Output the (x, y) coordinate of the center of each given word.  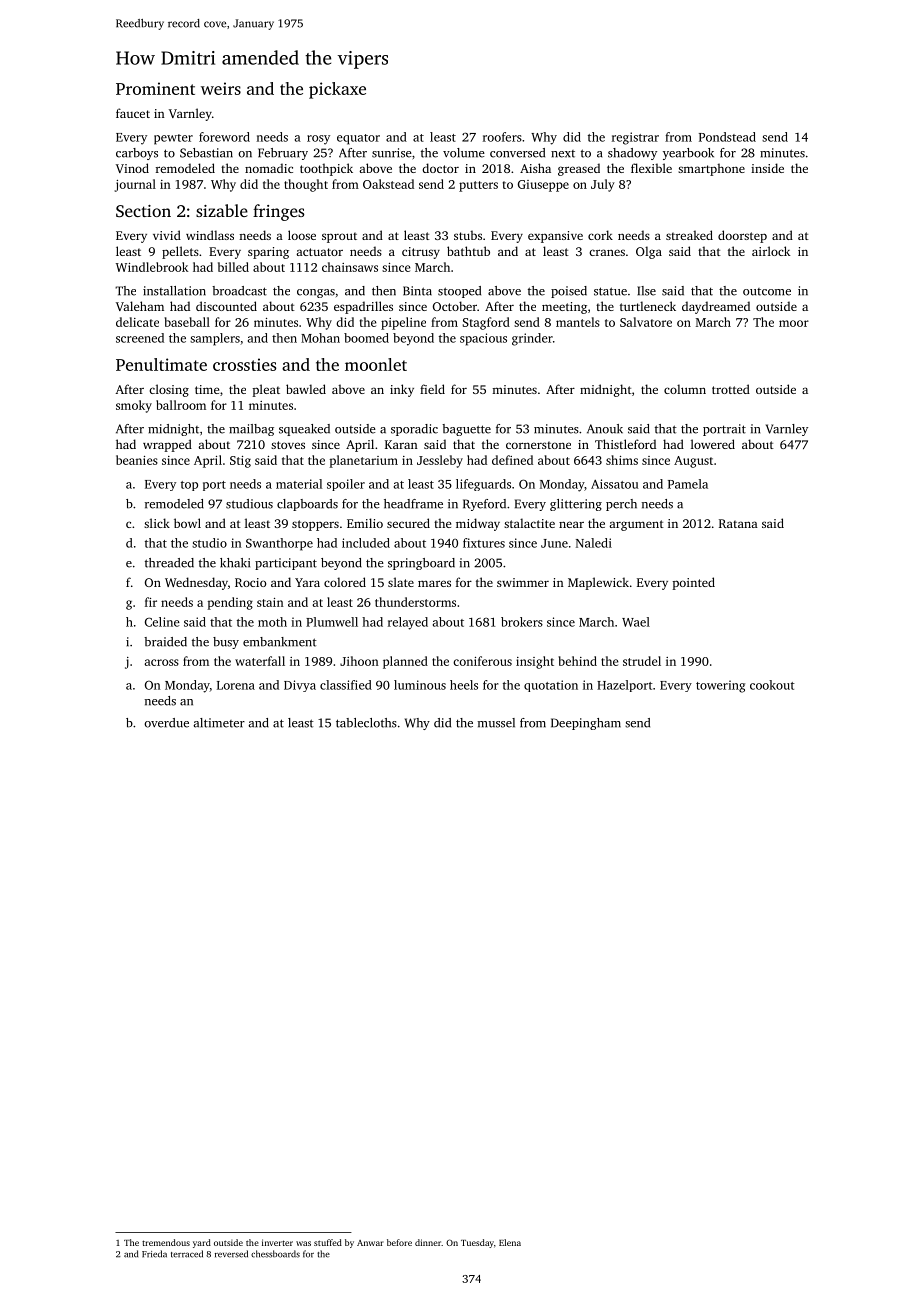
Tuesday (477, 1243)
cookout (772, 685)
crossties (244, 364)
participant (286, 564)
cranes (607, 252)
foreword (224, 137)
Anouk (605, 429)
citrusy (421, 253)
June (554, 543)
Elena (510, 1242)
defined (512, 460)
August (693, 462)
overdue (166, 723)
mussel (496, 723)
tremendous (166, 1242)
